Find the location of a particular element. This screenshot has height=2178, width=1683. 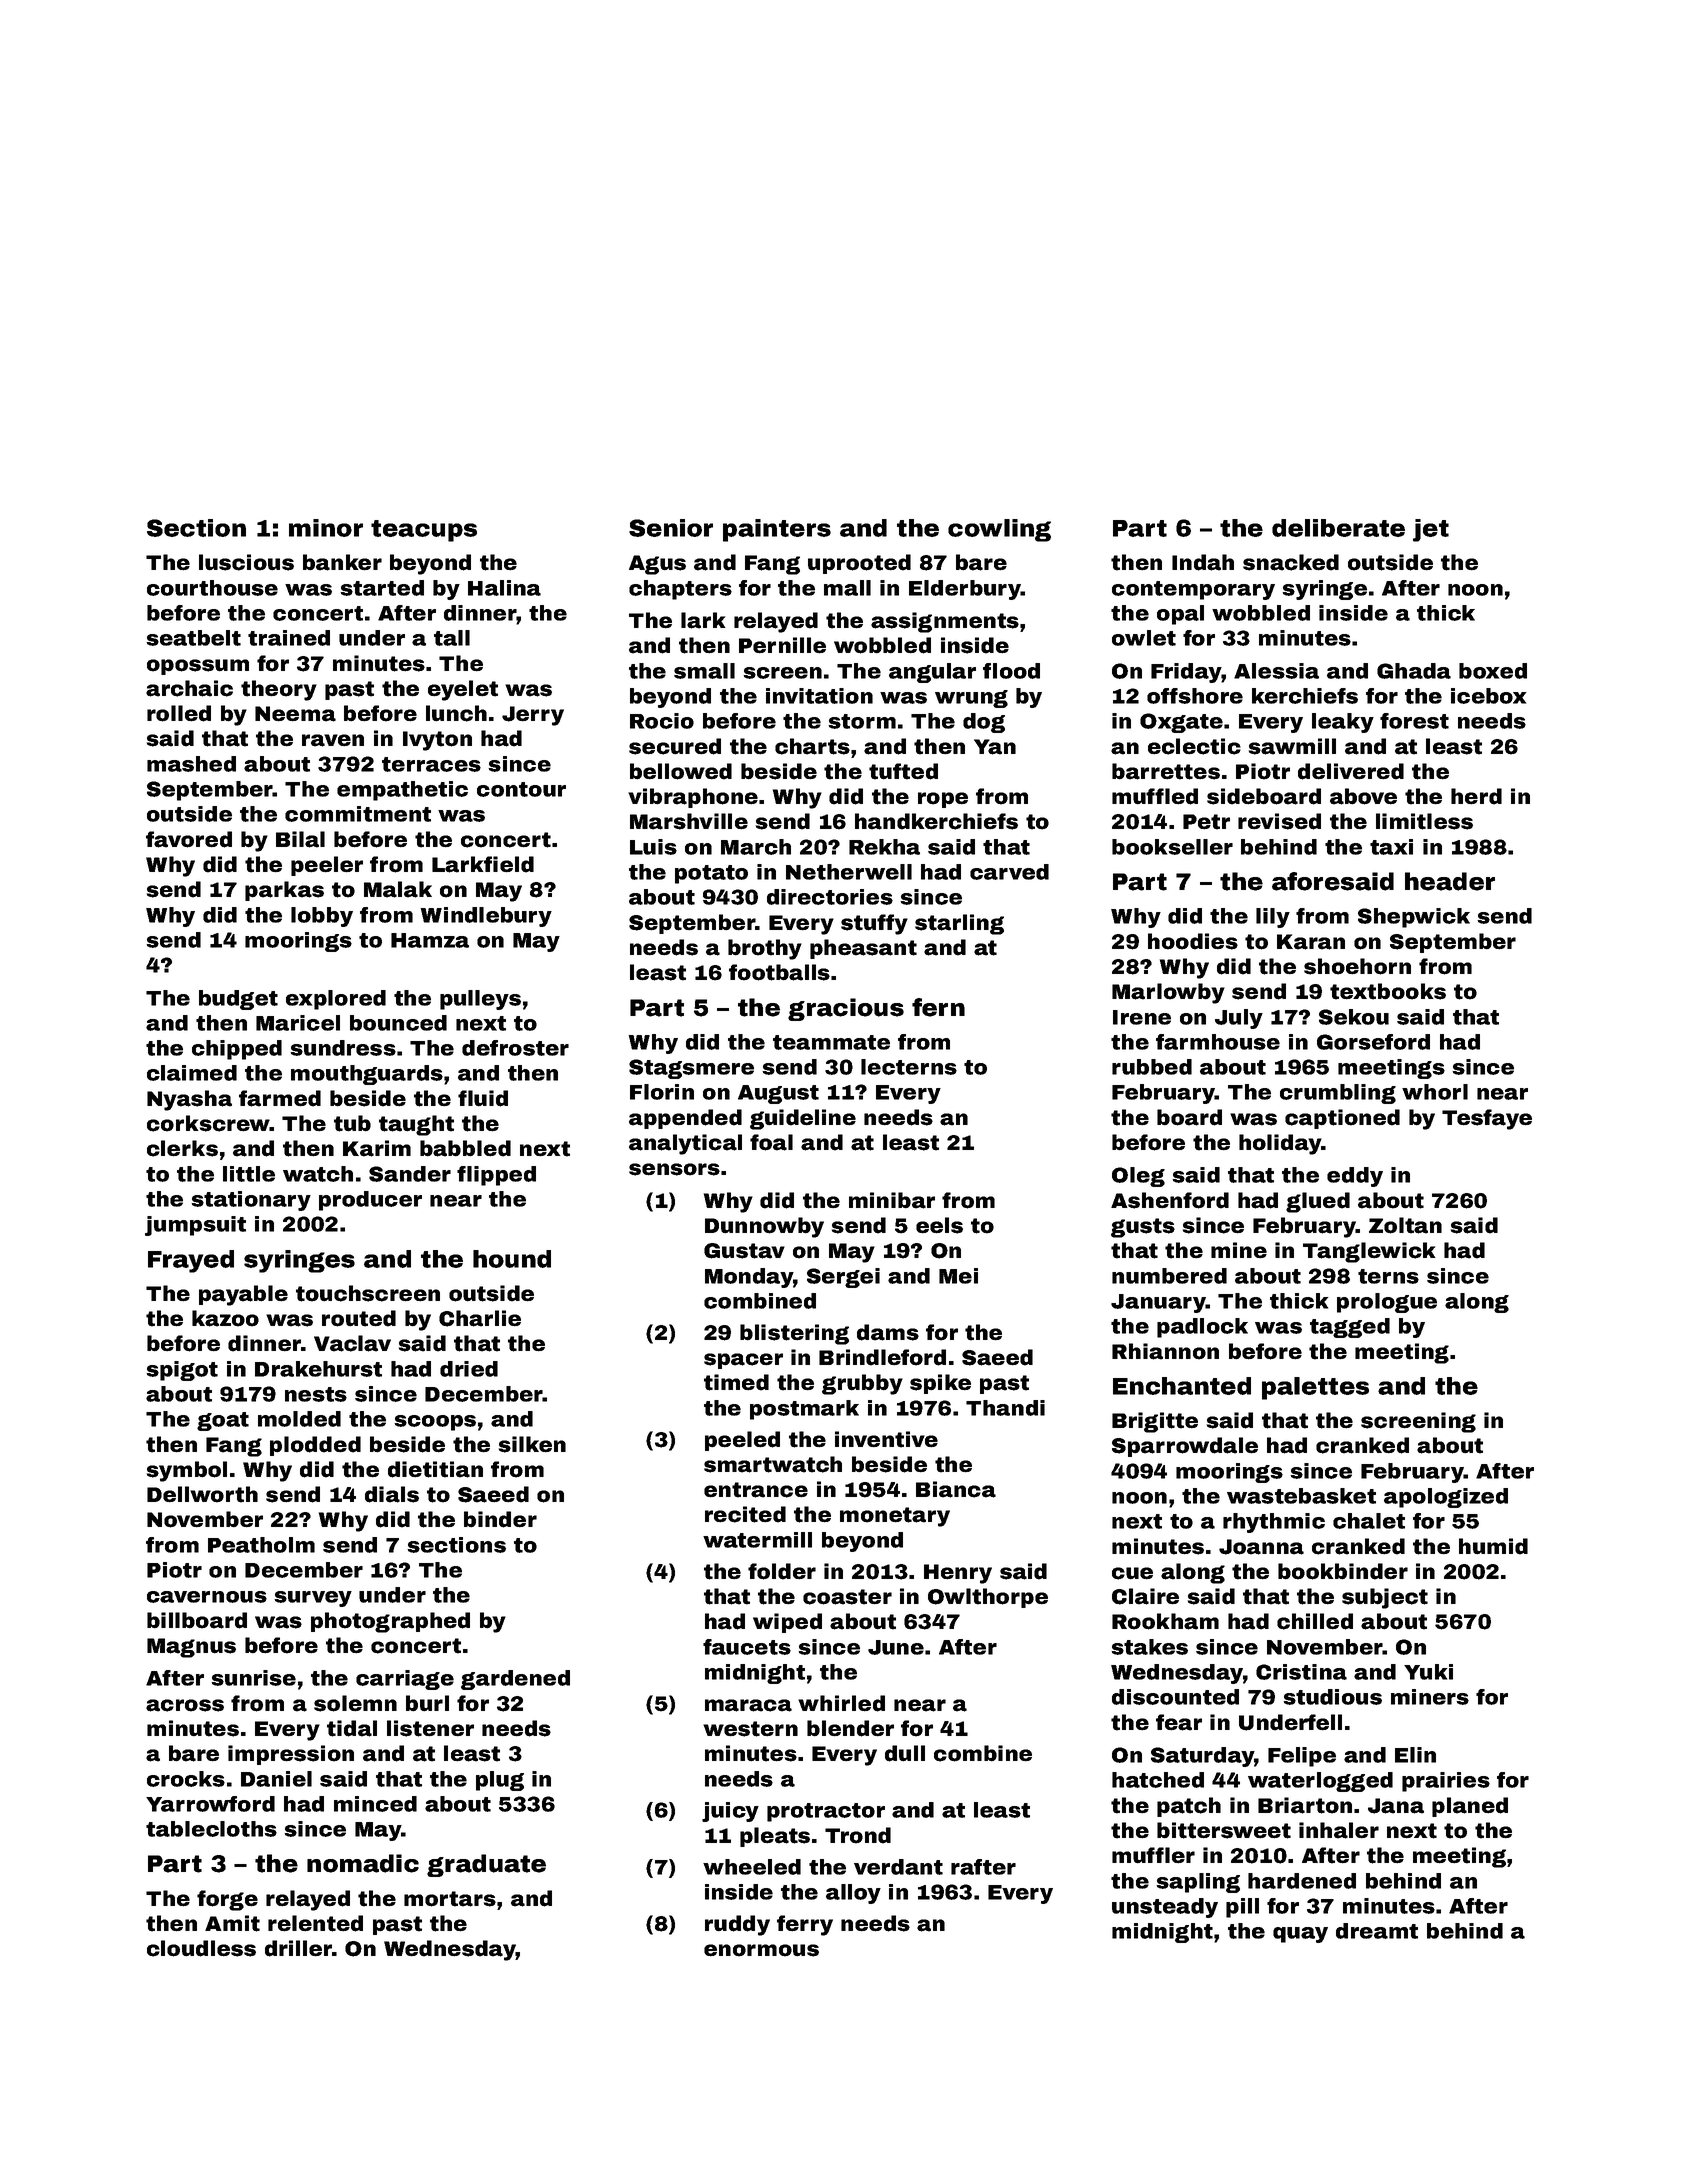

inventive is located at coordinates (886, 1439).
